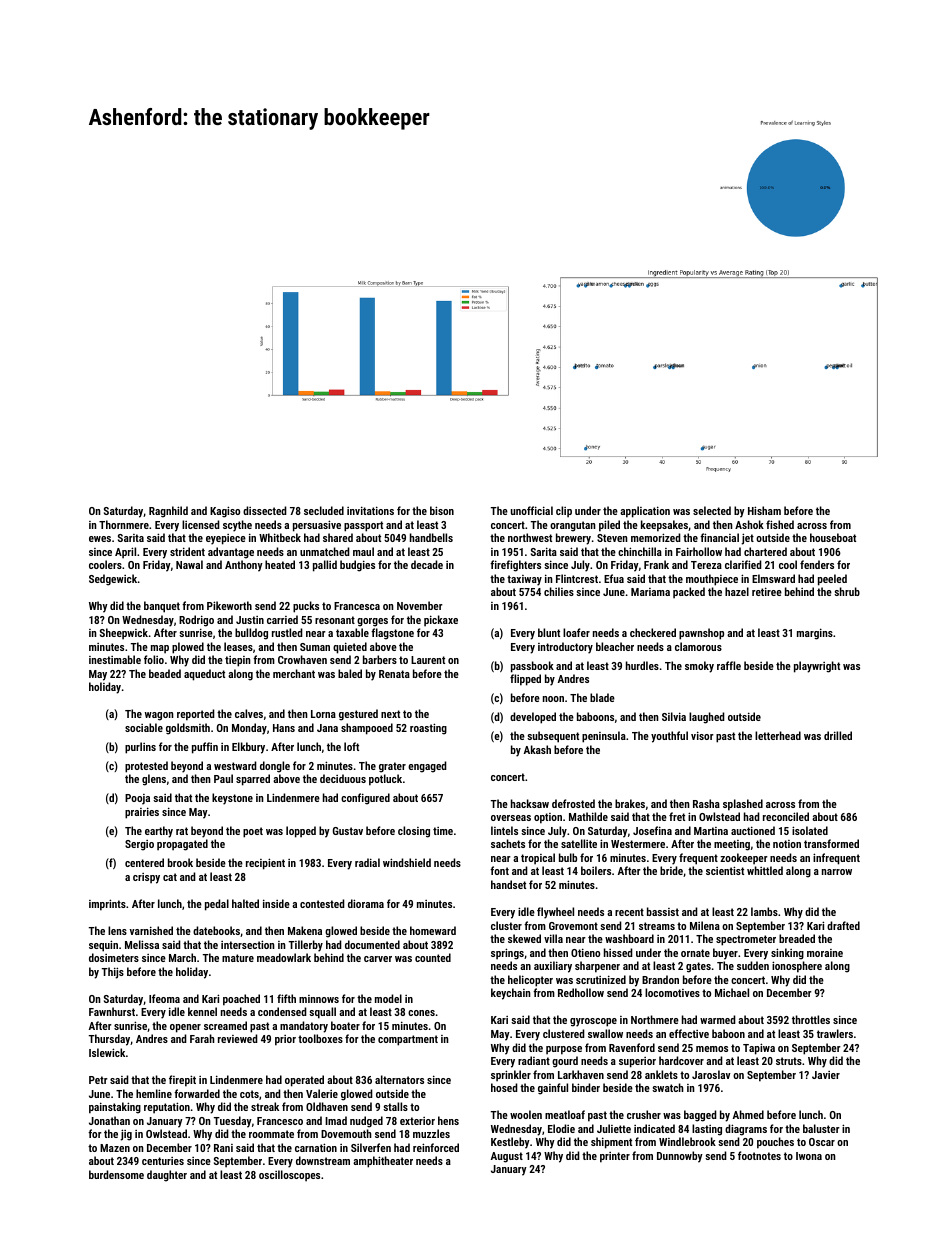 The height and width of the image is (1233, 952). What do you see at coordinates (238, 1038) in the image?
I see `reviewed` at bounding box center [238, 1038].
